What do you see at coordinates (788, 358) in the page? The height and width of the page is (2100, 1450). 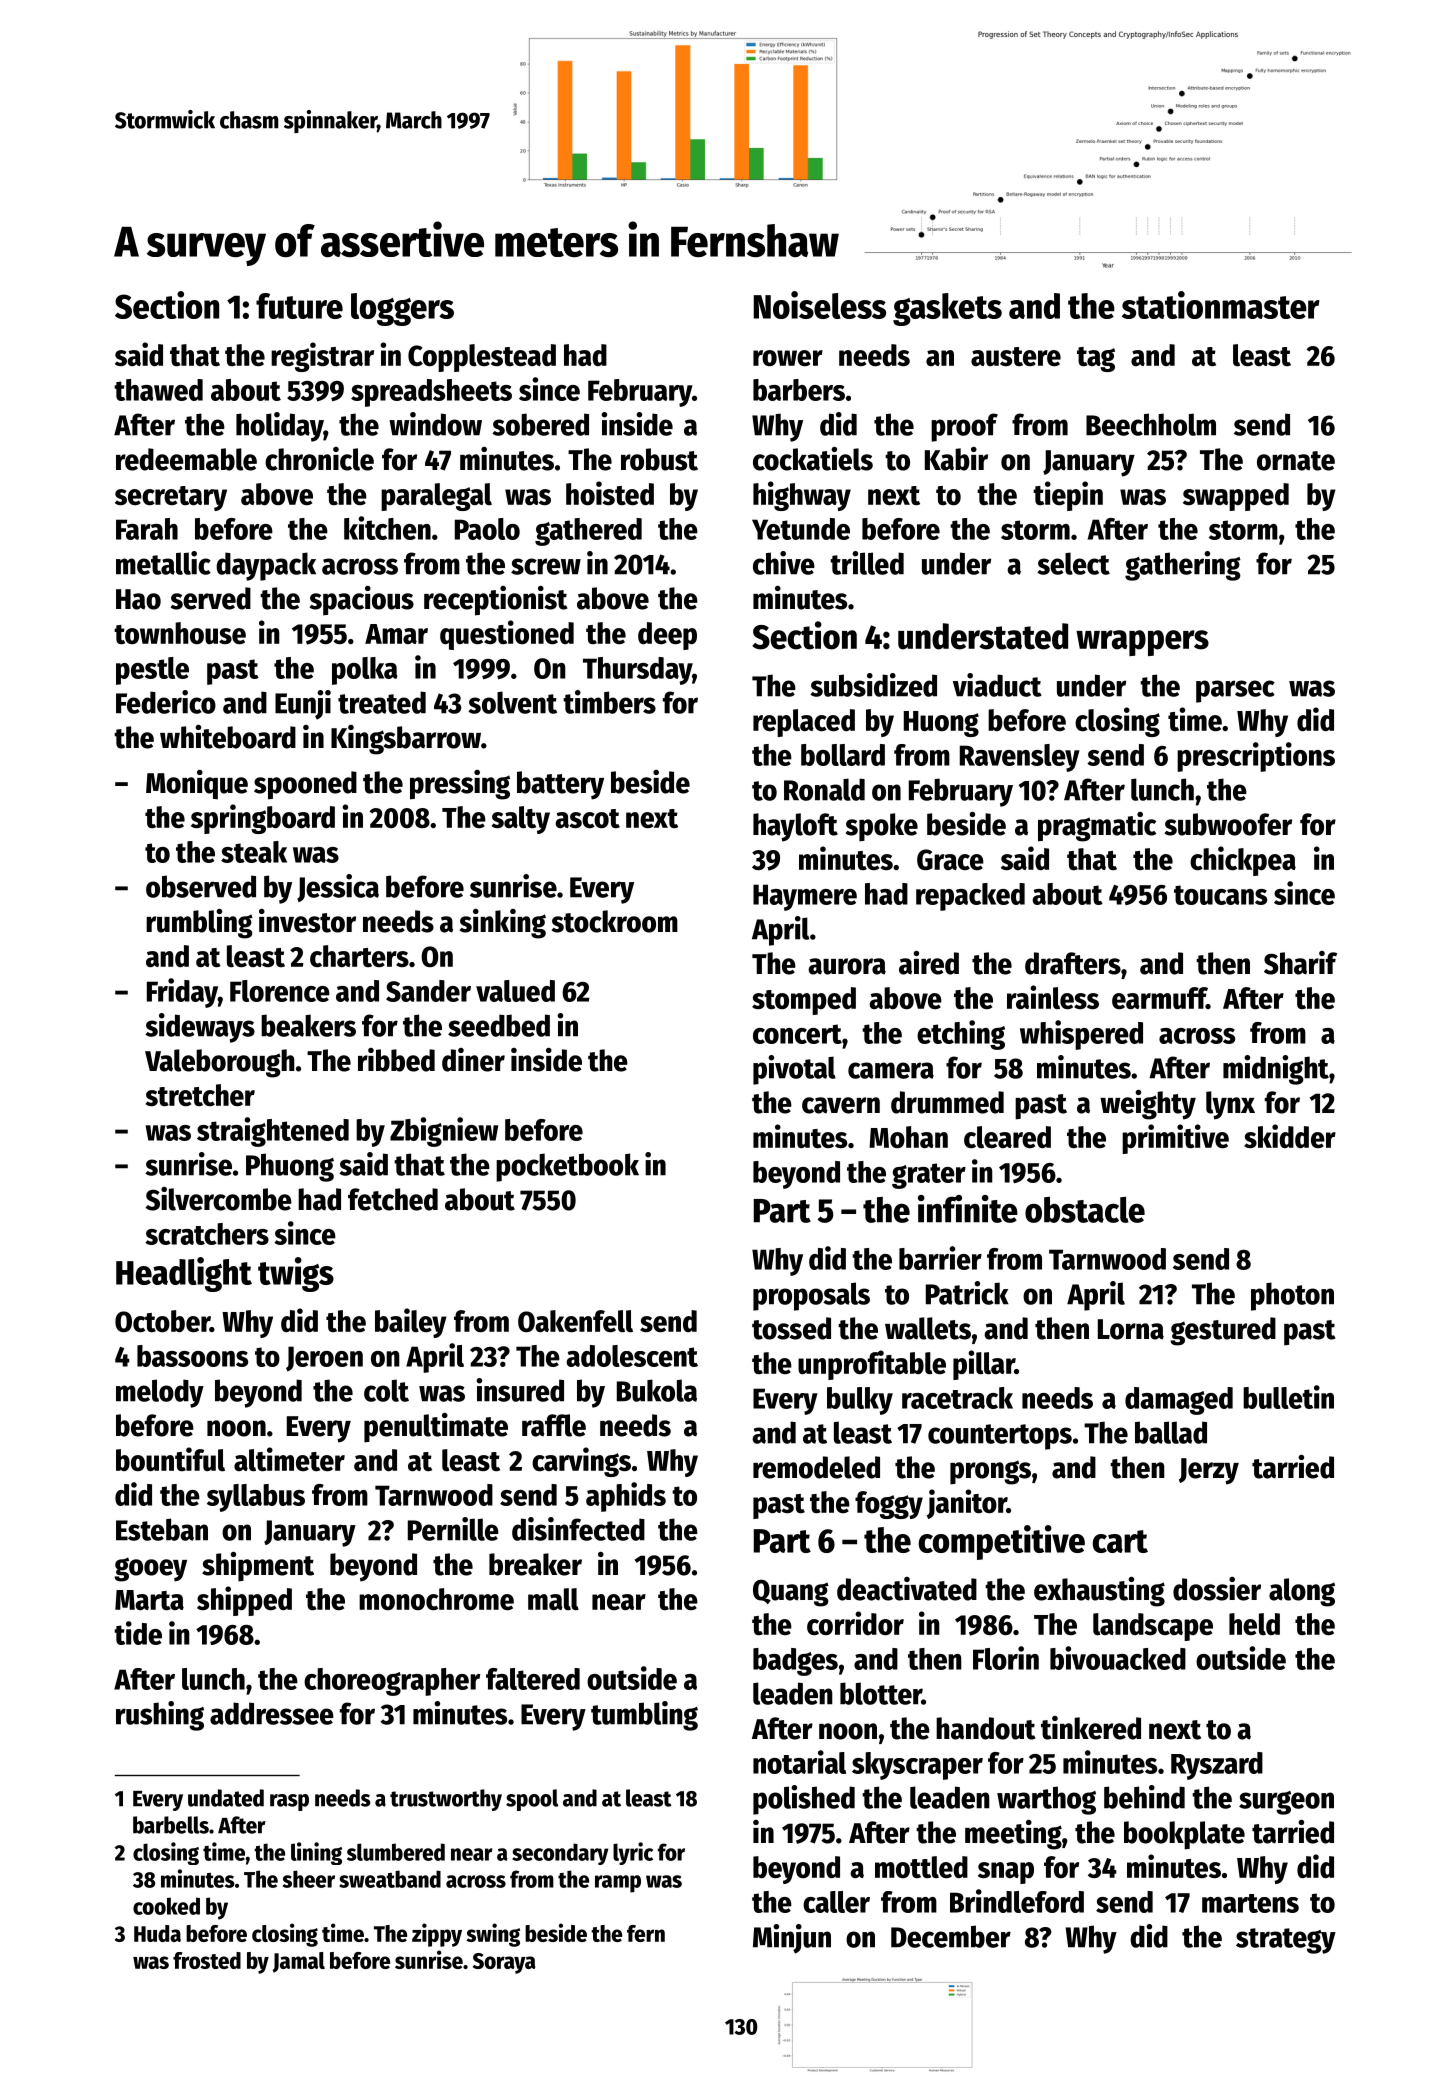 I see `rower` at bounding box center [788, 358].
